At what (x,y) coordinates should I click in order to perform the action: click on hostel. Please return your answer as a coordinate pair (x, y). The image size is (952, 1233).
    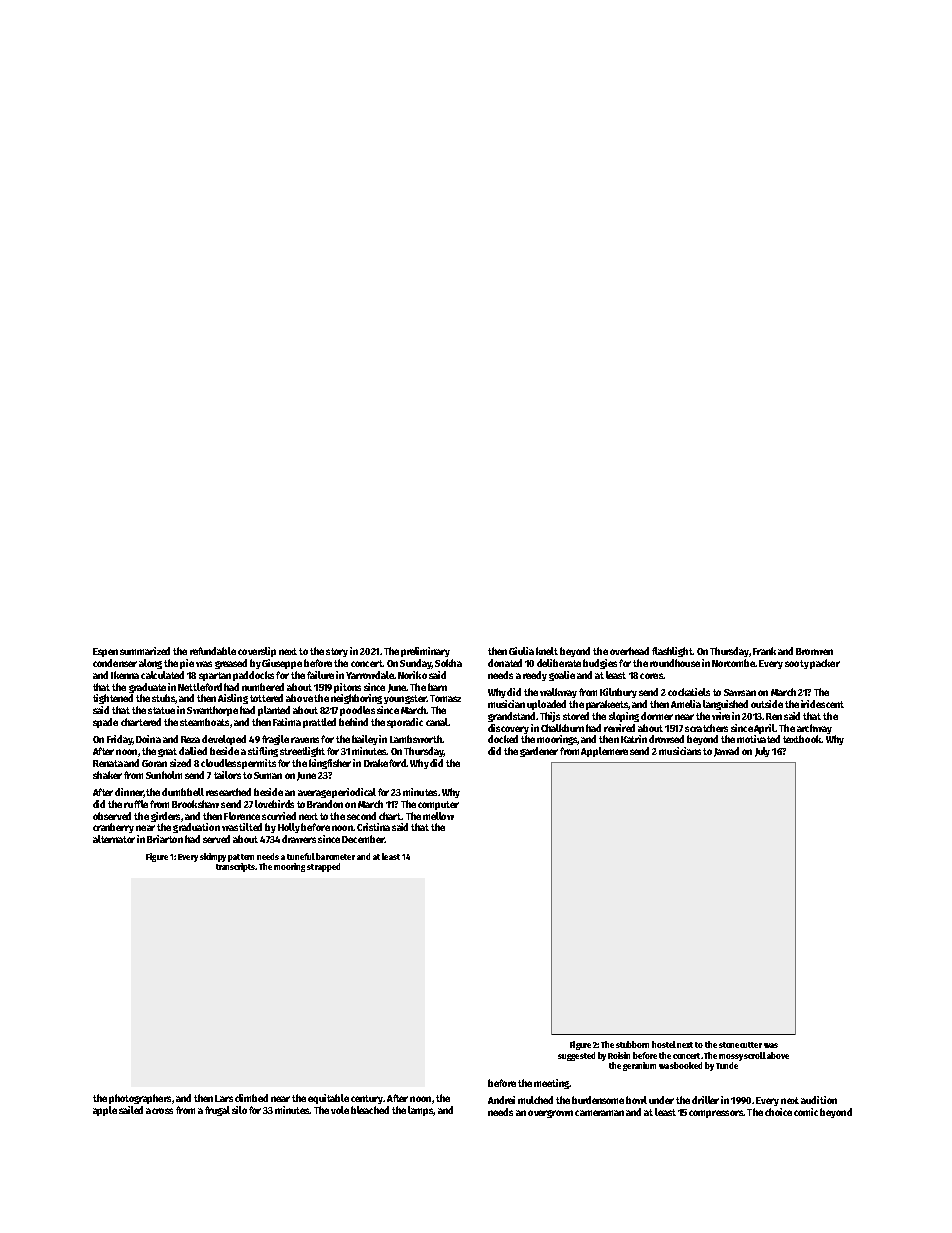
    Looking at the image, I should click on (664, 1044).
